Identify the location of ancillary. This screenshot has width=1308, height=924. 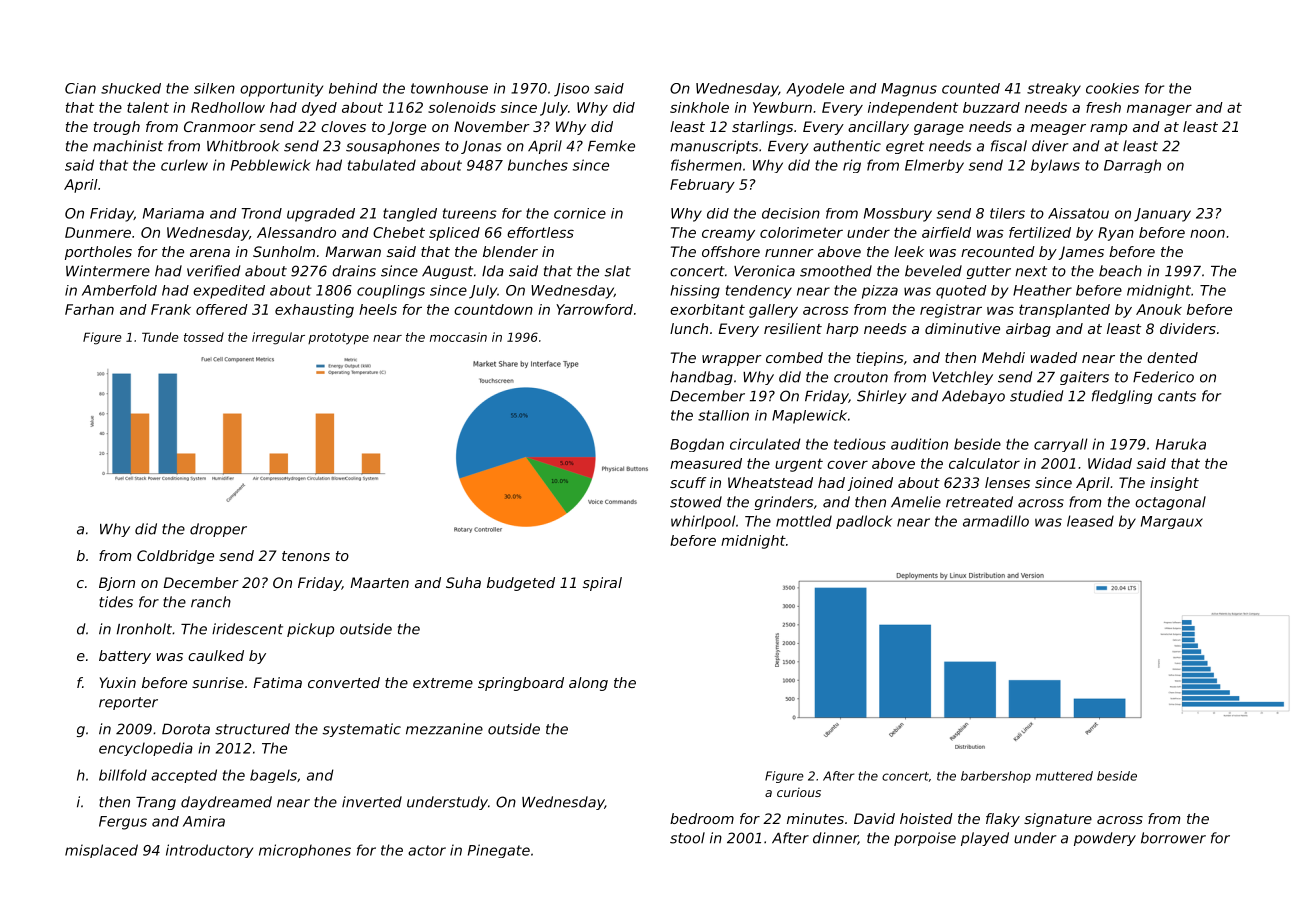
(878, 128).
